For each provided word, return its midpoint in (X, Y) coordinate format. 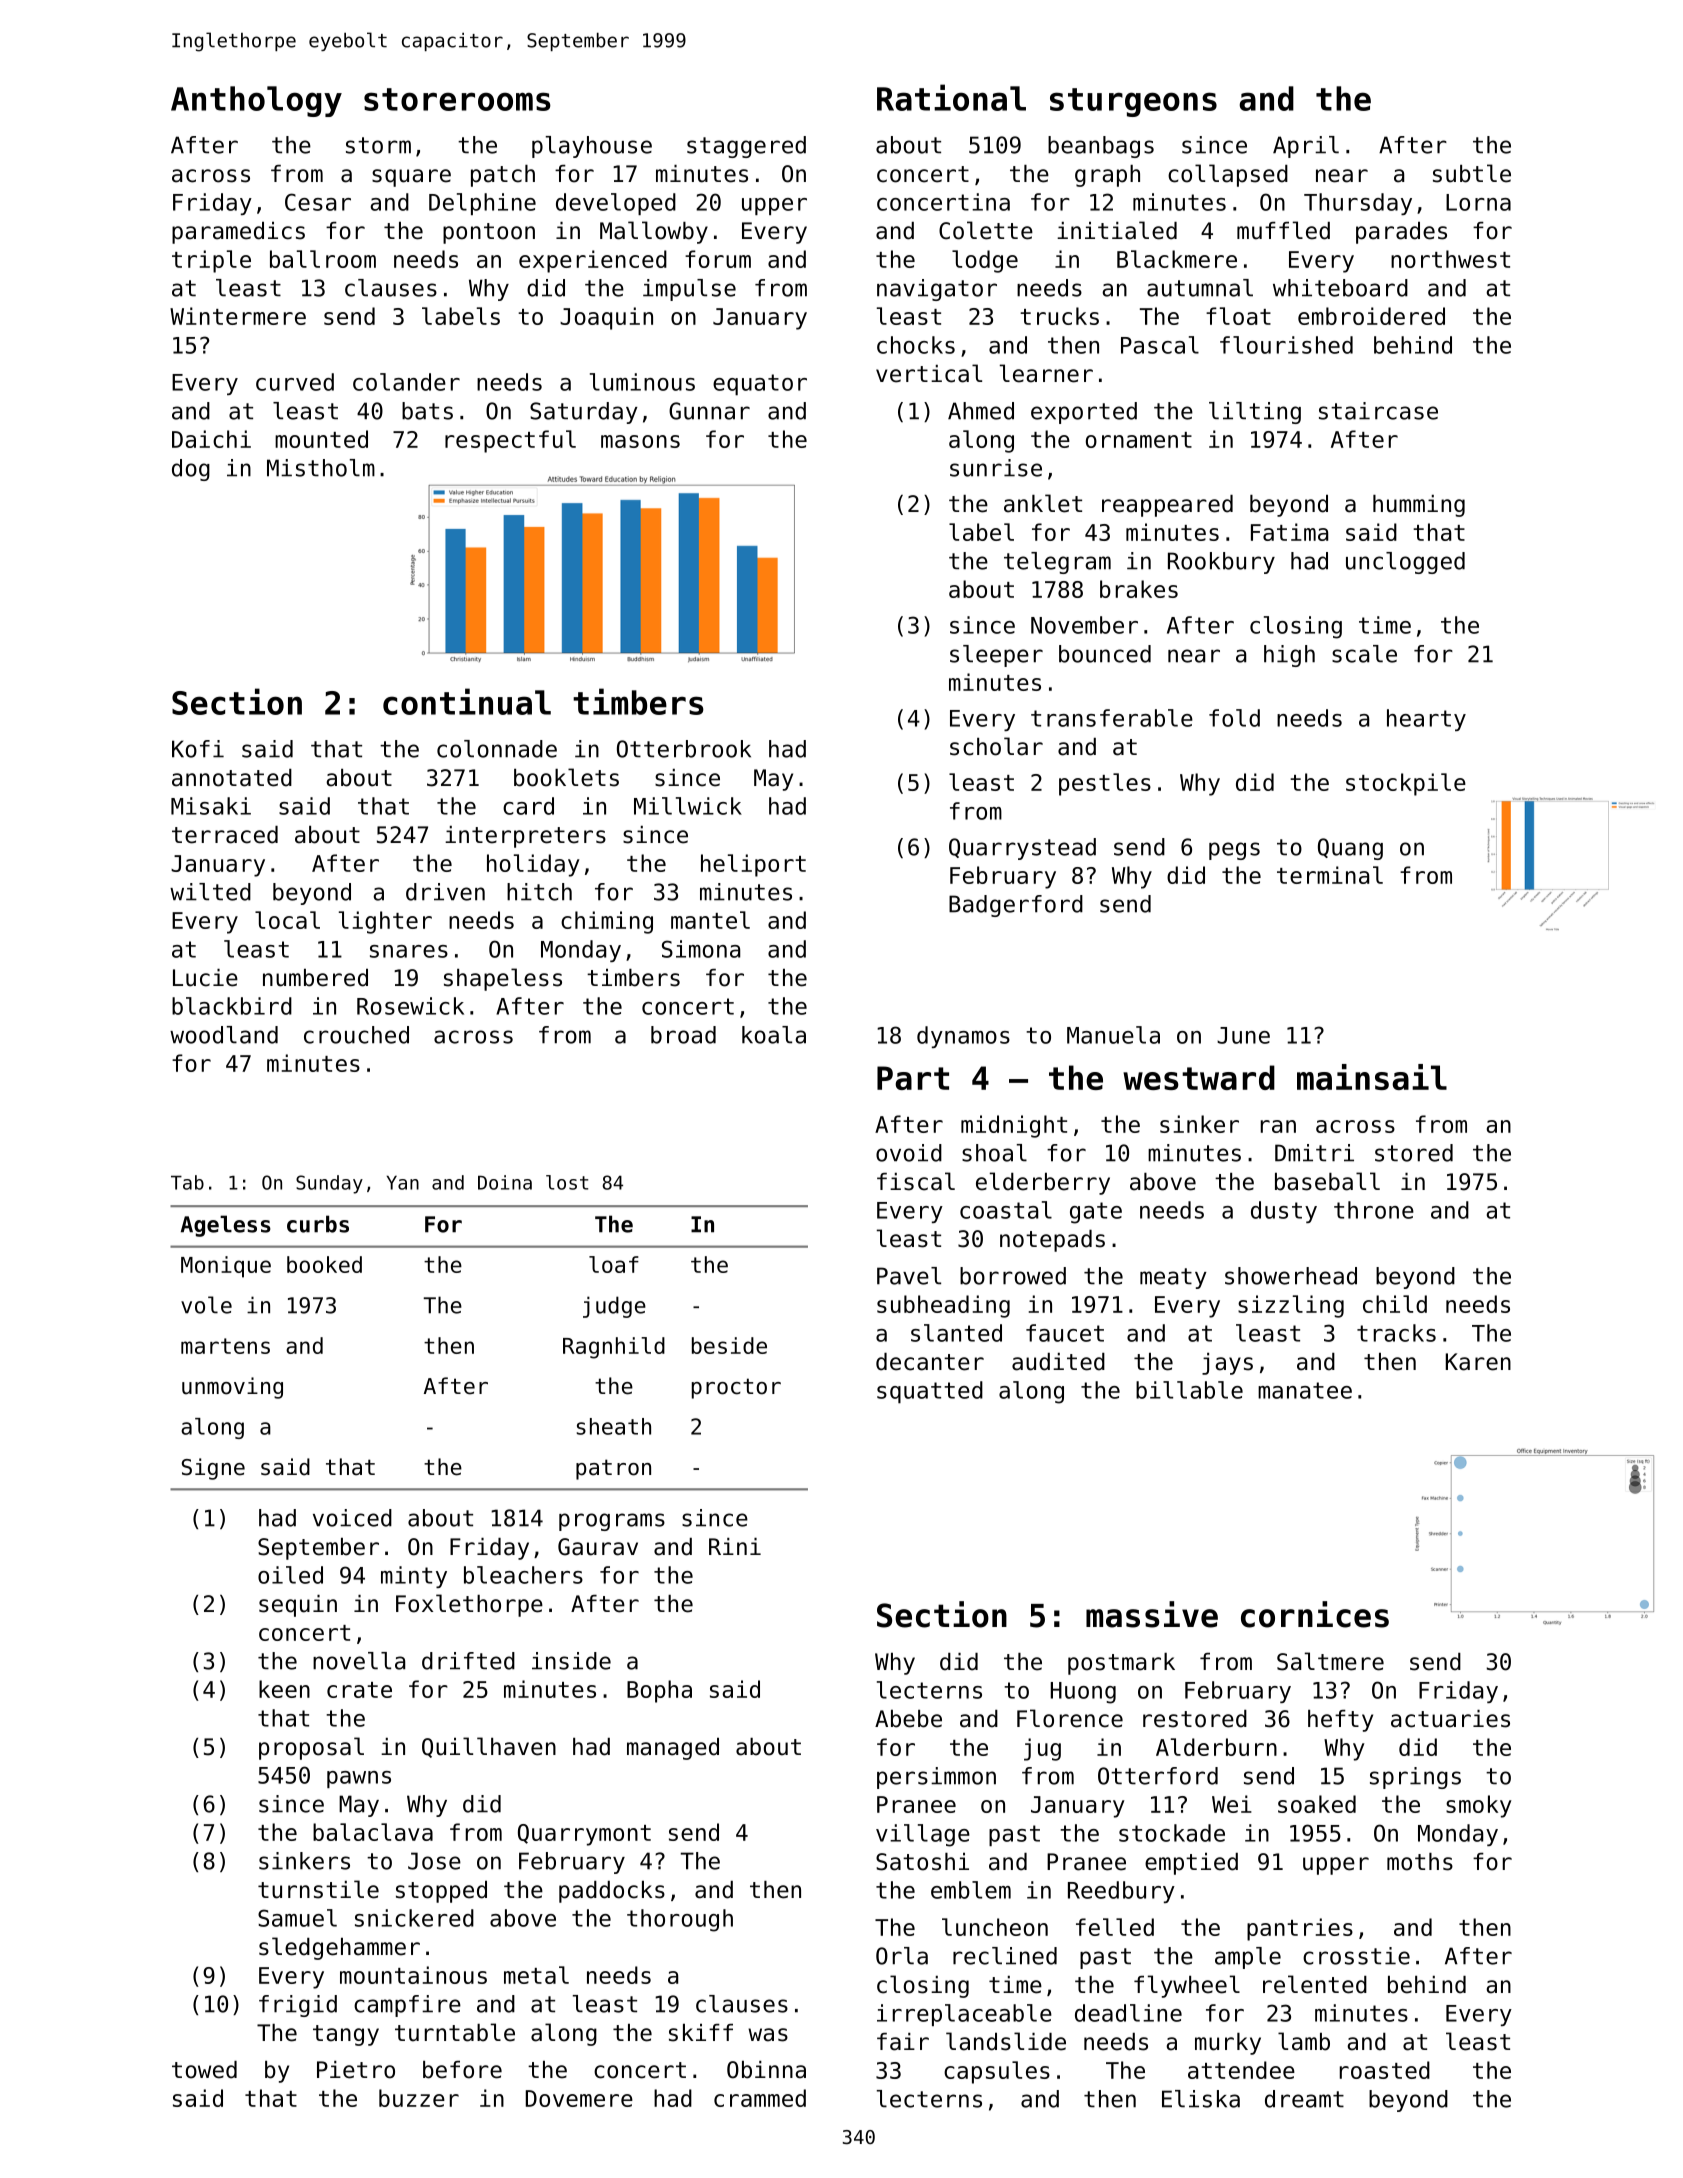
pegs (1234, 851)
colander (406, 382)
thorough (680, 1920)
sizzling (1291, 1306)
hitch (539, 892)
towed (204, 2070)
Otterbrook (684, 749)
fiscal (916, 1181)
